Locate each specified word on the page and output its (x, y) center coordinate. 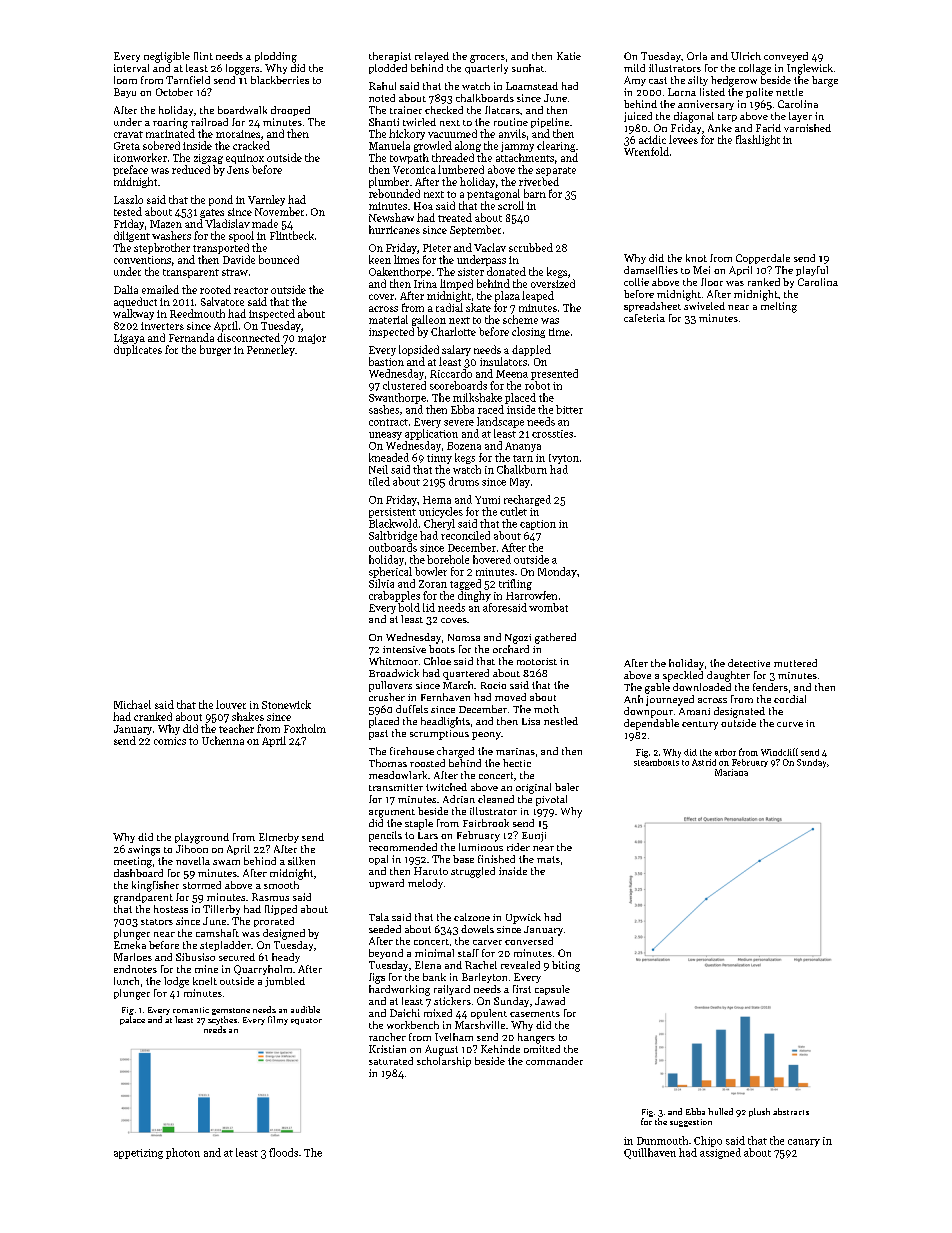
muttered (795, 663)
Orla (697, 56)
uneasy (385, 436)
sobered (161, 145)
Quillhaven (650, 1153)
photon (183, 1153)
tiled (379, 481)
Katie (569, 56)
